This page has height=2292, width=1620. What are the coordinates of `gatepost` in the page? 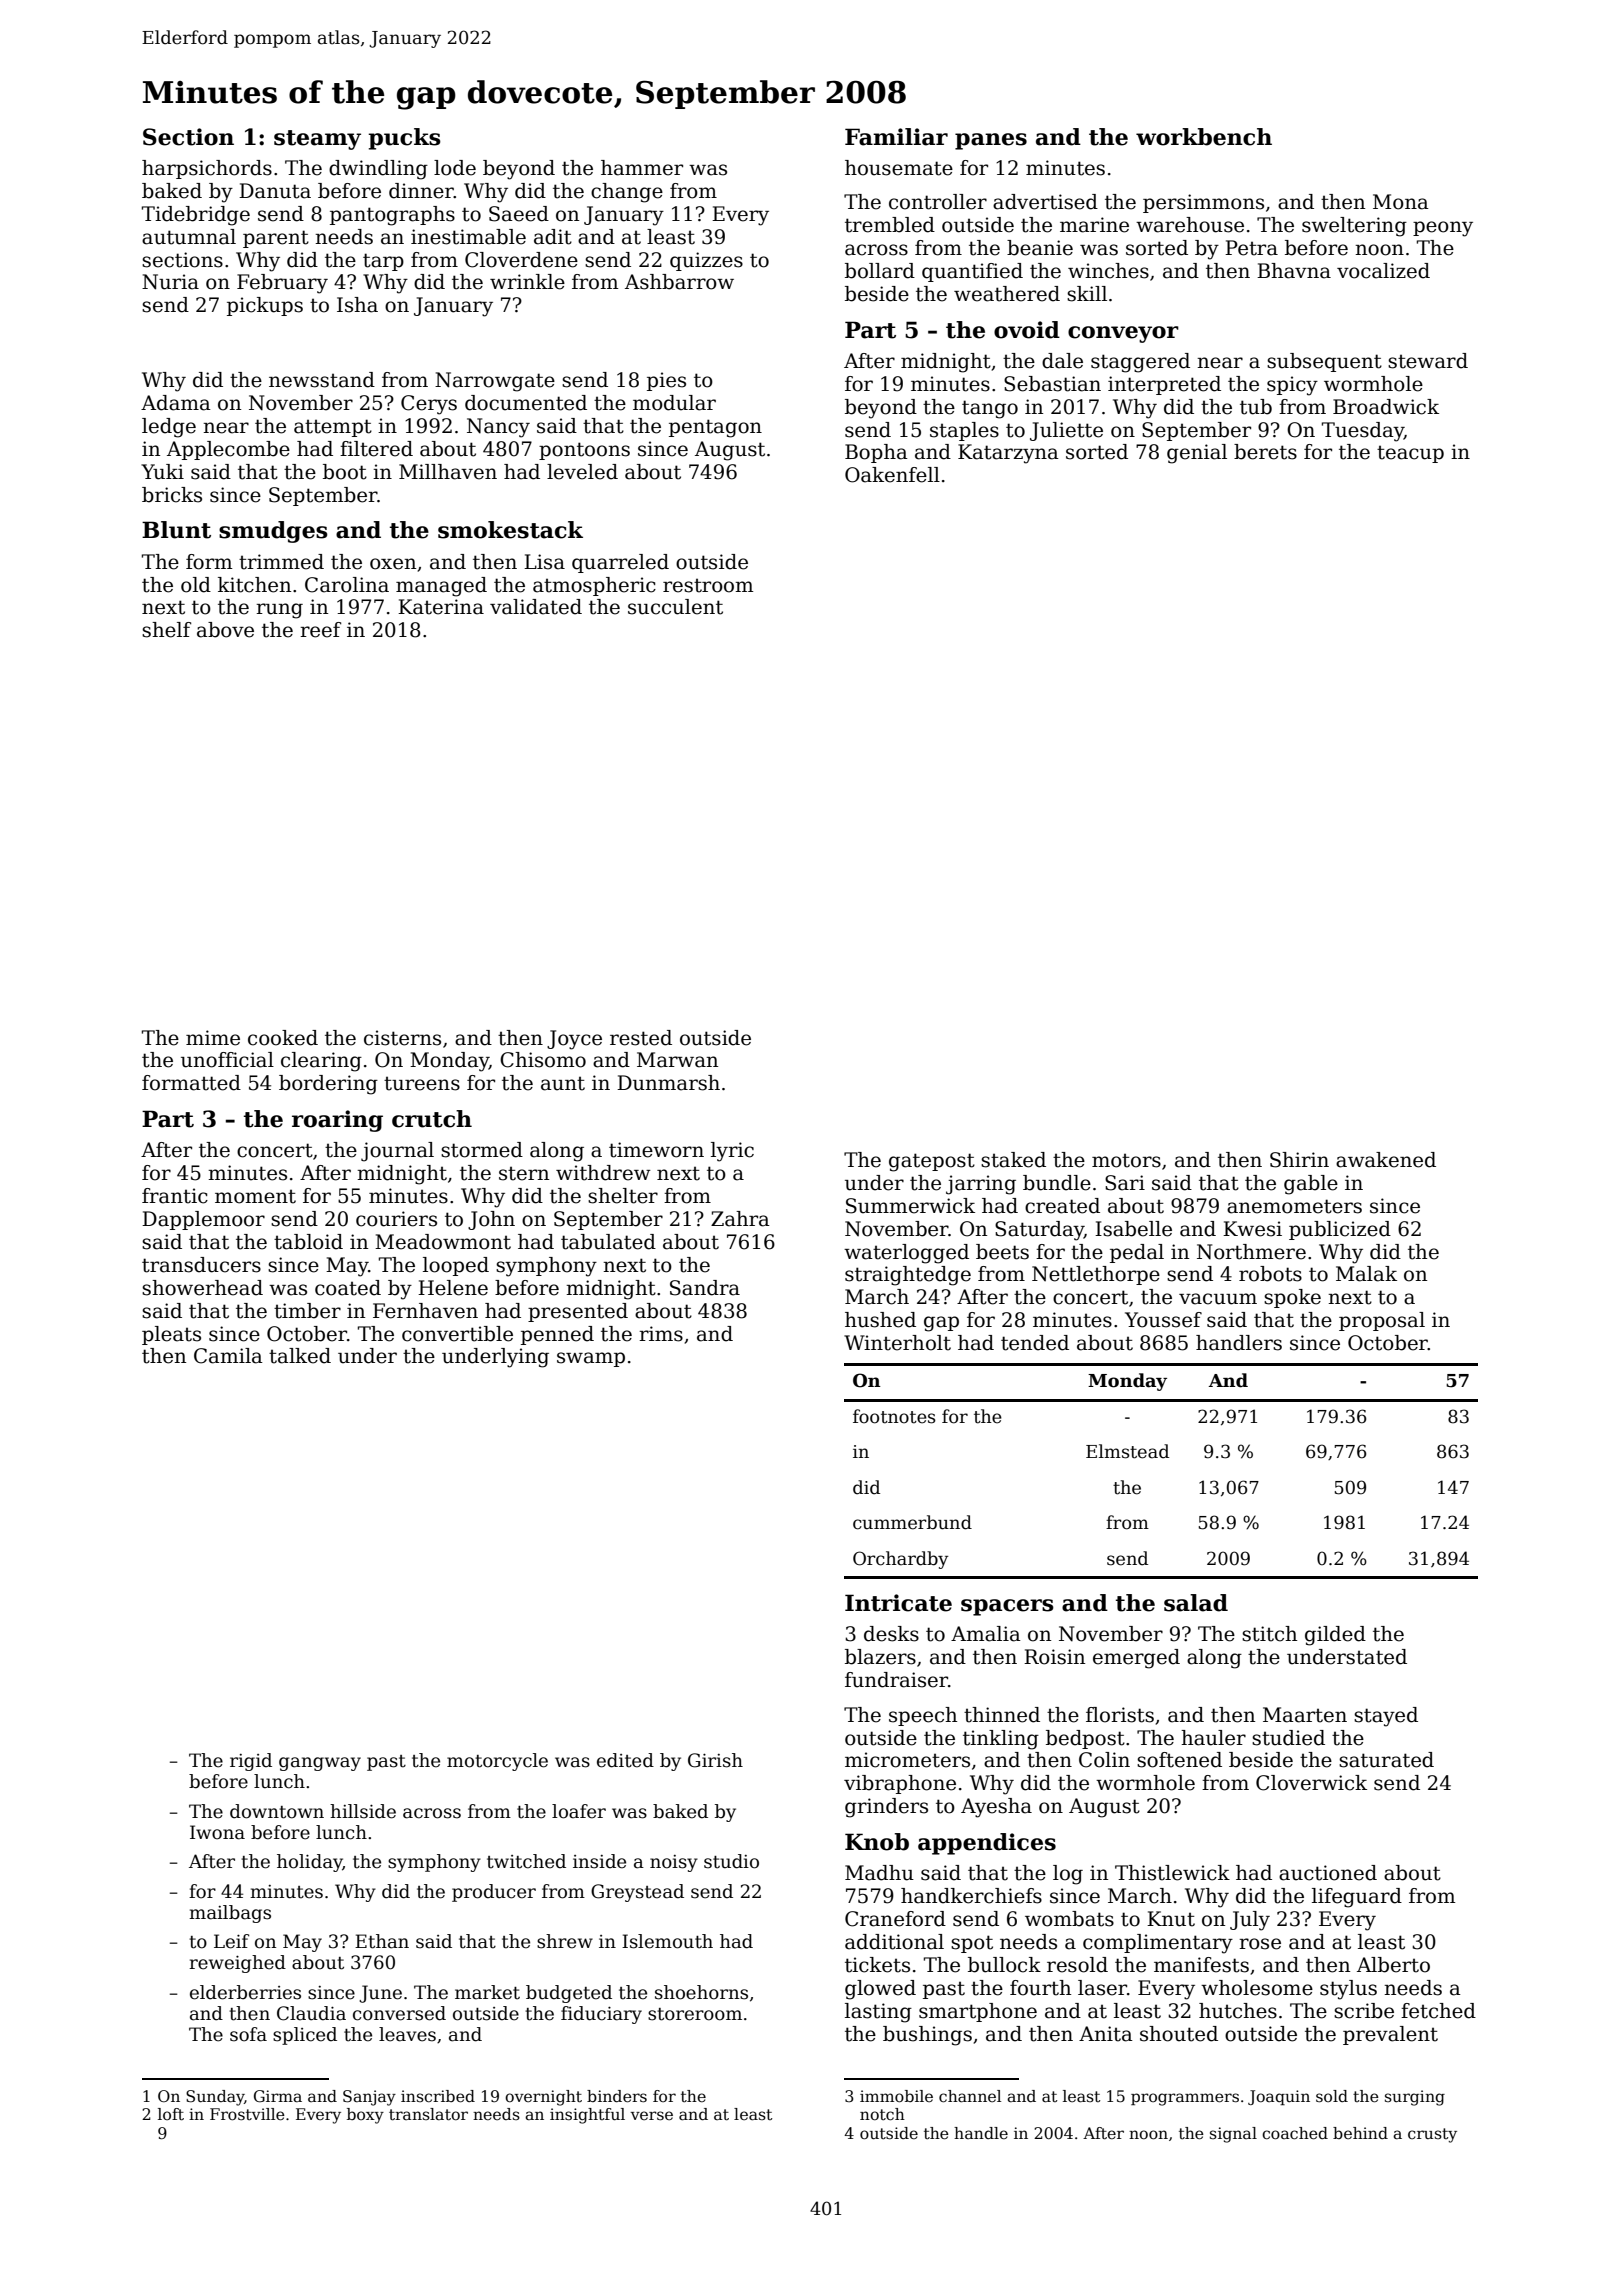 It's located at (932, 1162).
